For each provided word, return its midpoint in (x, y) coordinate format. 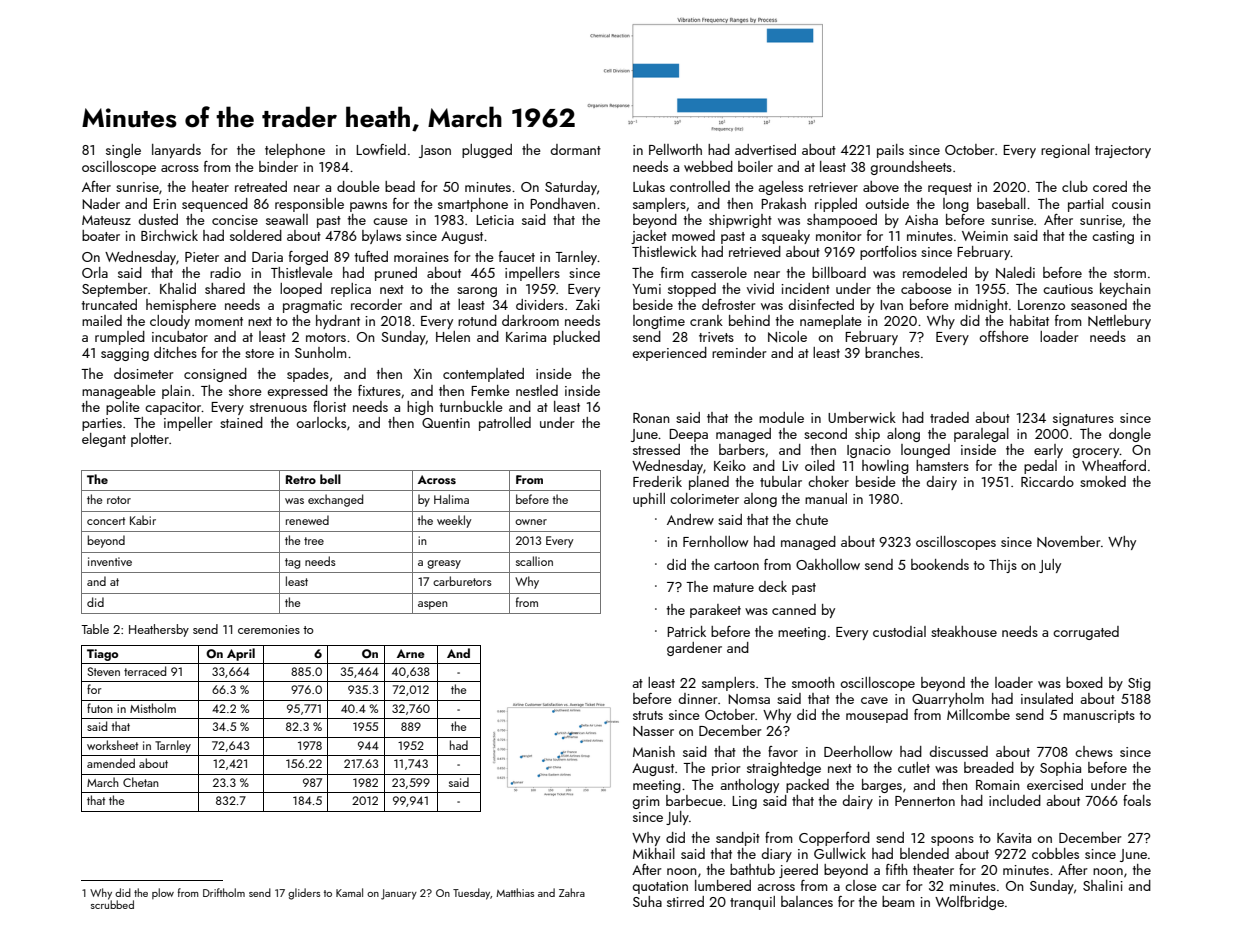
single (123, 151)
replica (351, 290)
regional (1065, 151)
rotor (119, 500)
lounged (925, 451)
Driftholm (224, 892)
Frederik (657, 481)
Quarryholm (948, 700)
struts (648, 715)
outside (887, 203)
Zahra (572, 892)
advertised (765, 149)
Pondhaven (563, 203)
